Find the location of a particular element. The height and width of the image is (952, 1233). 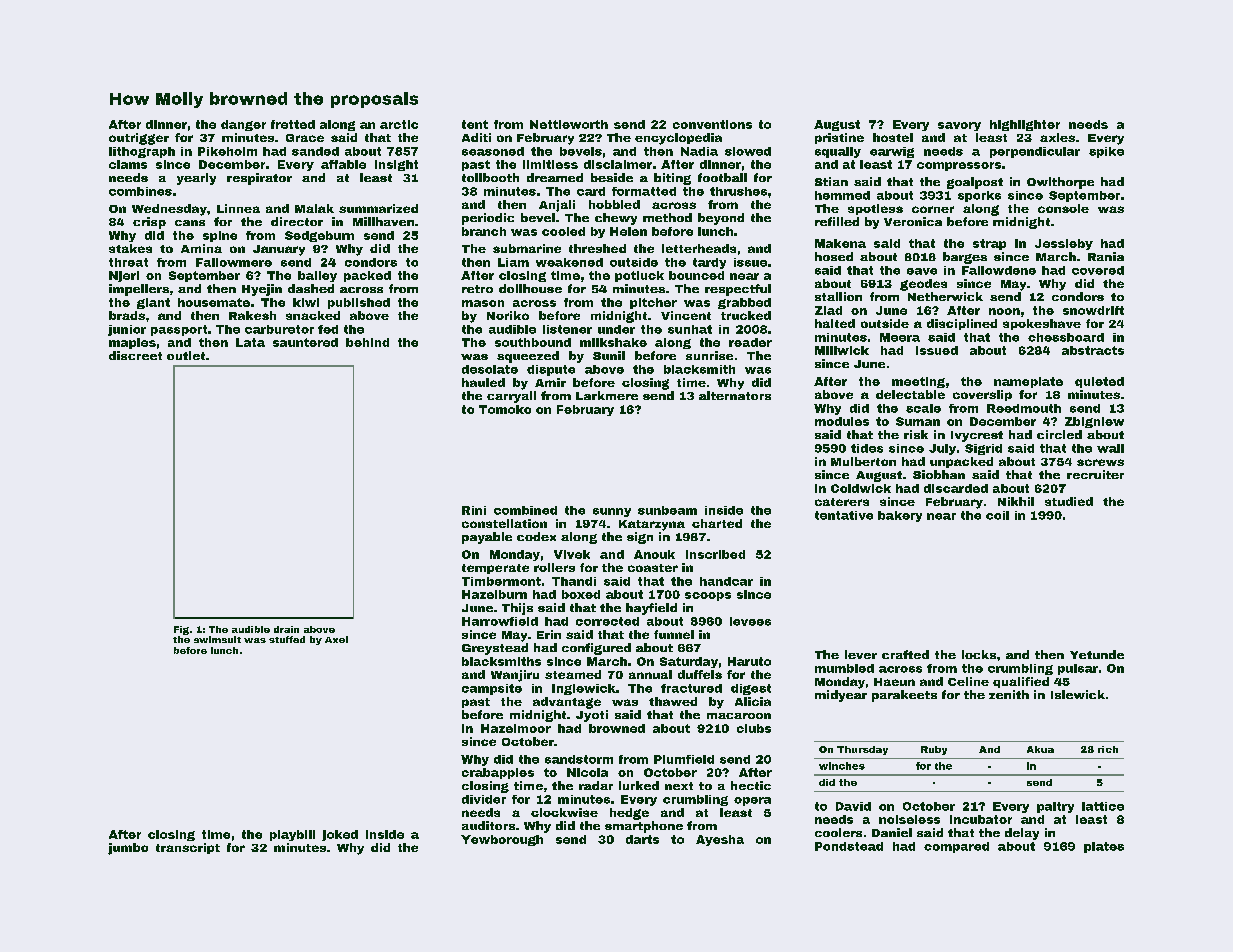

stuffed is located at coordinates (287, 639).
